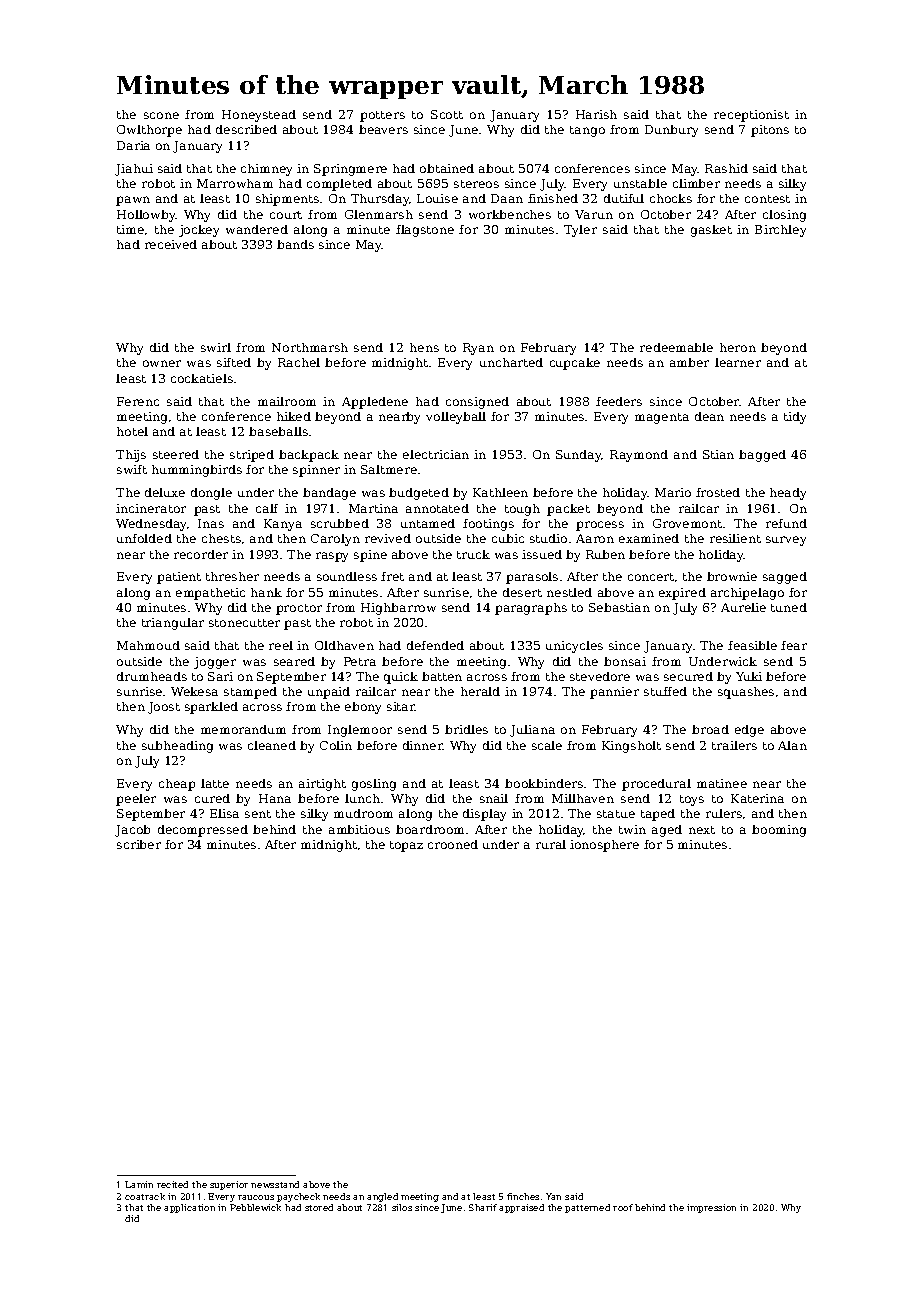  Describe the element at coordinates (523, 1196) in the page. I see `finches` at that location.
